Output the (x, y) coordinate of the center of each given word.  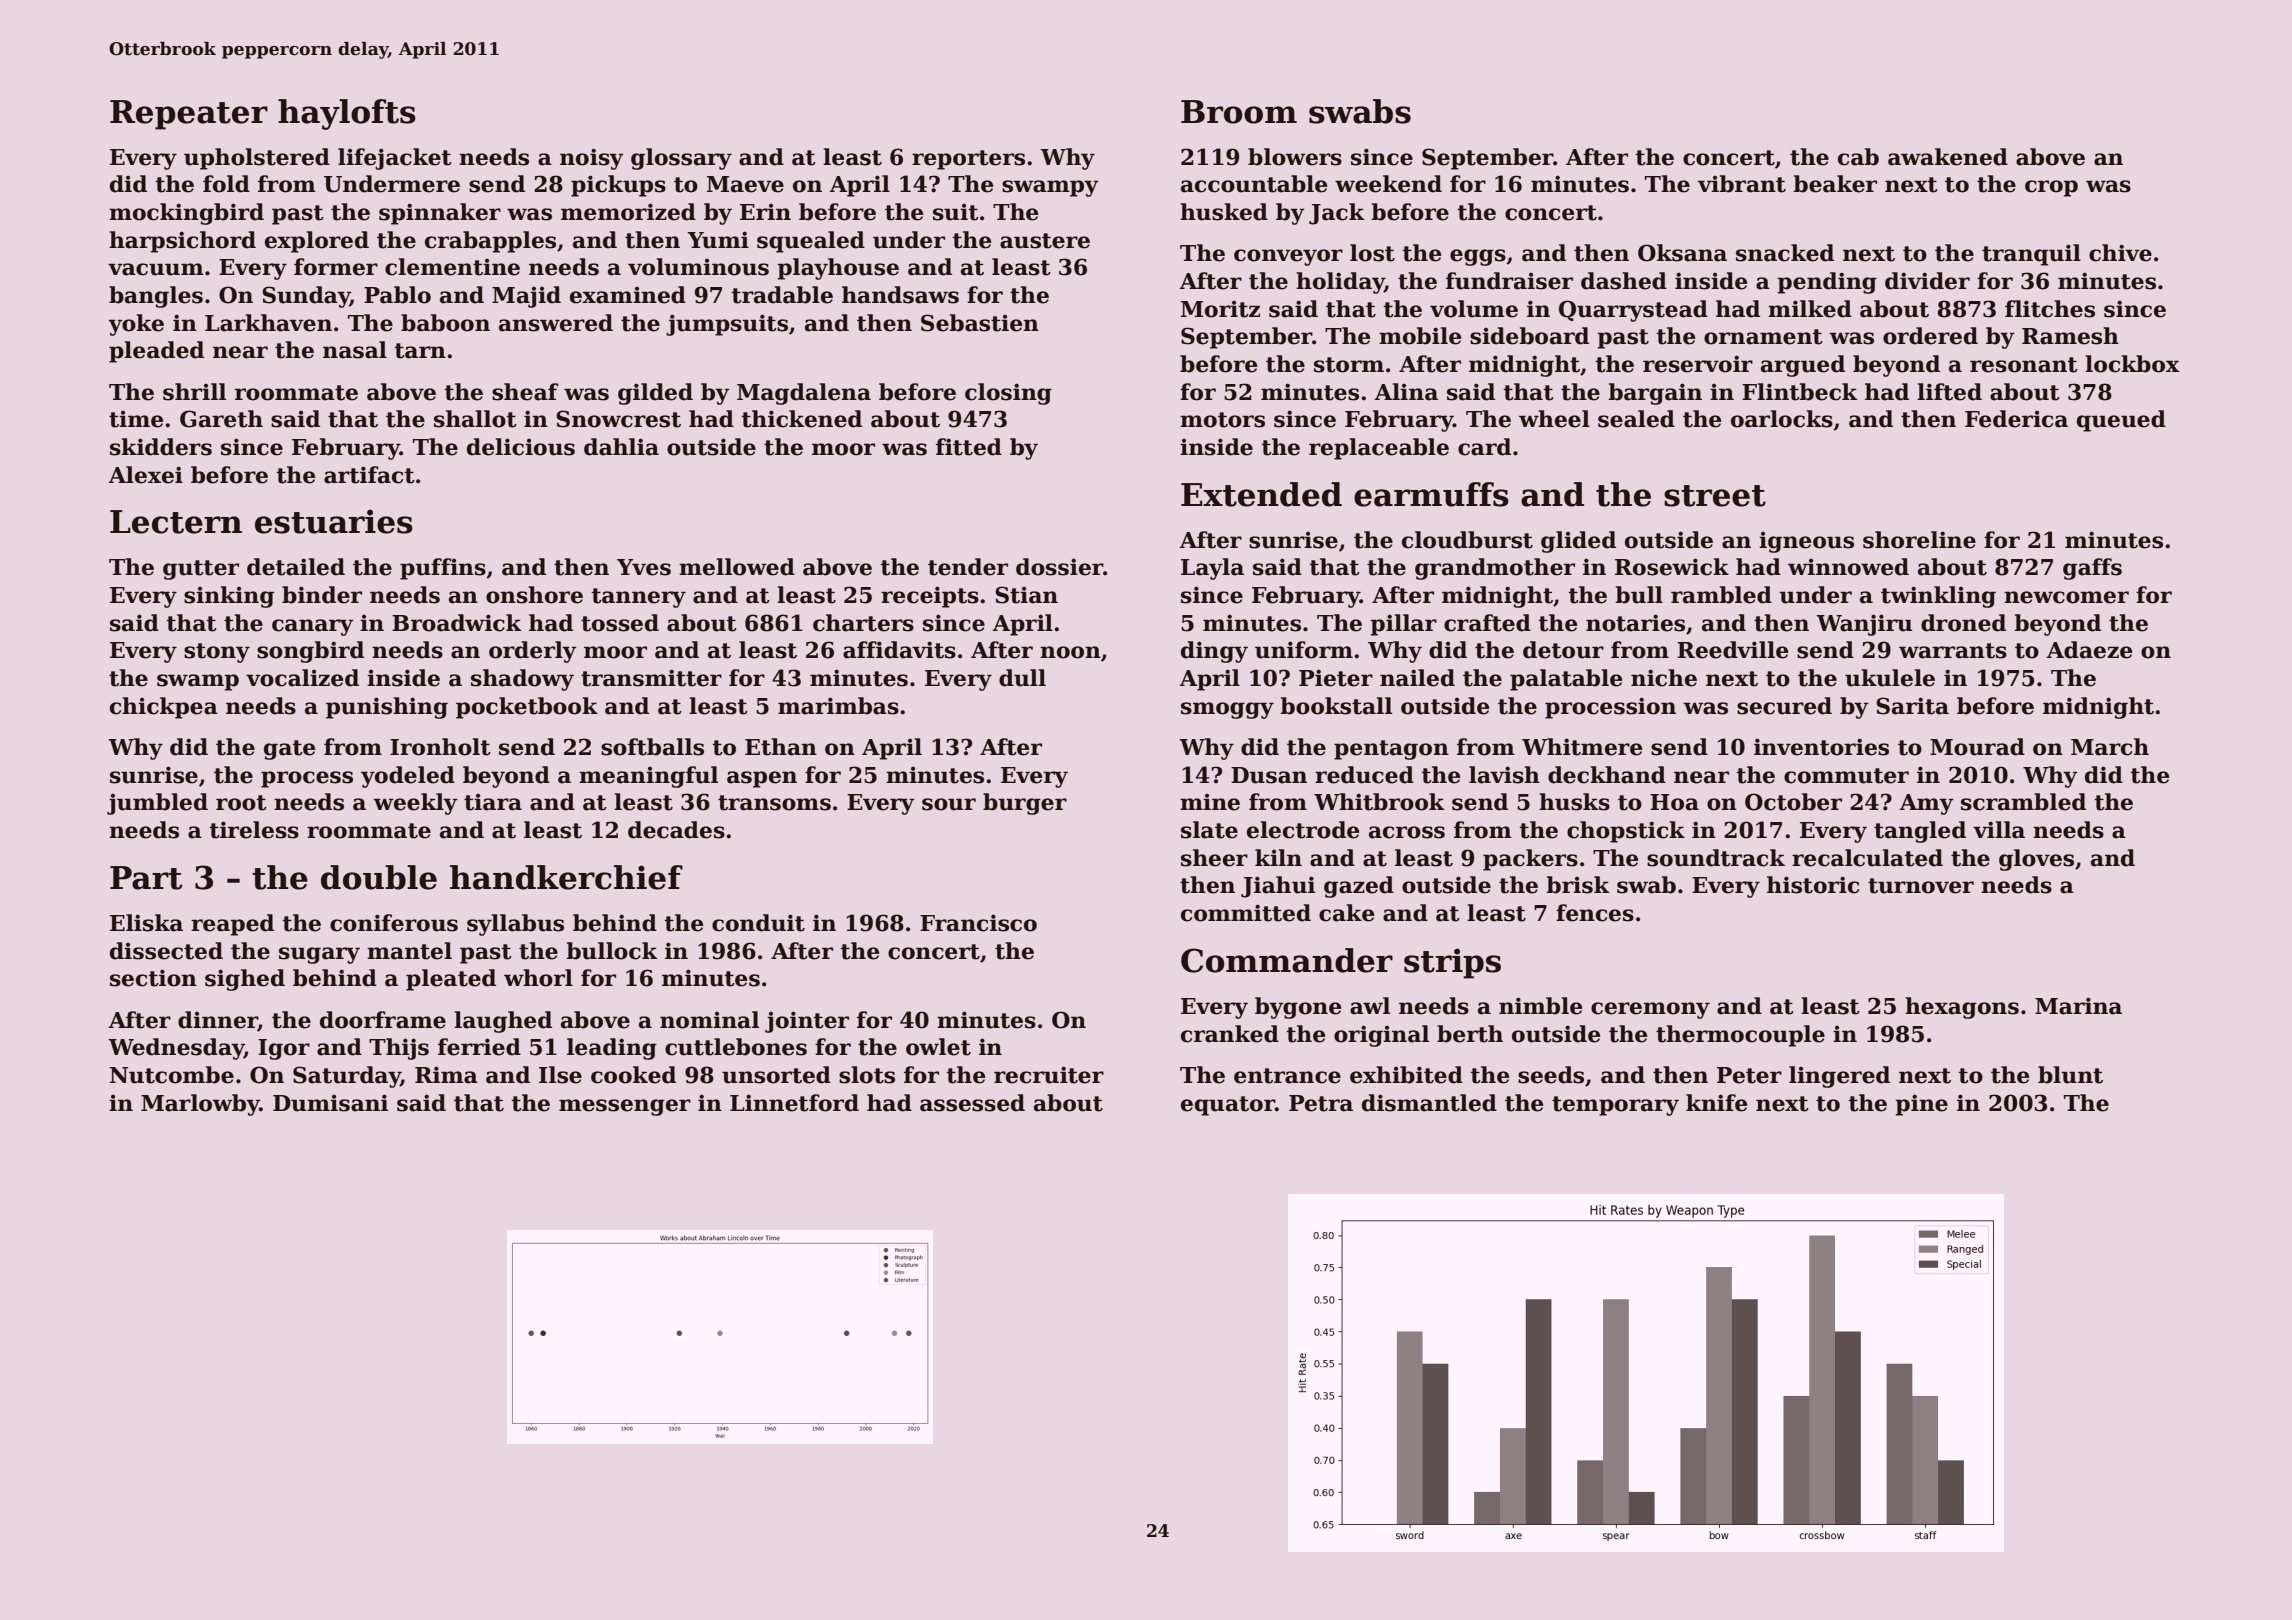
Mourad (1977, 747)
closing (1008, 394)
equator (1228, 1106)
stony (217, 653)
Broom (1239, 112)
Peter (1749, 1075)
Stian (1026, 595)
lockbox (2132, 364)
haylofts (347, 114)
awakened (1948, 157)
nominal (709, 1020)
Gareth (221, 419)
